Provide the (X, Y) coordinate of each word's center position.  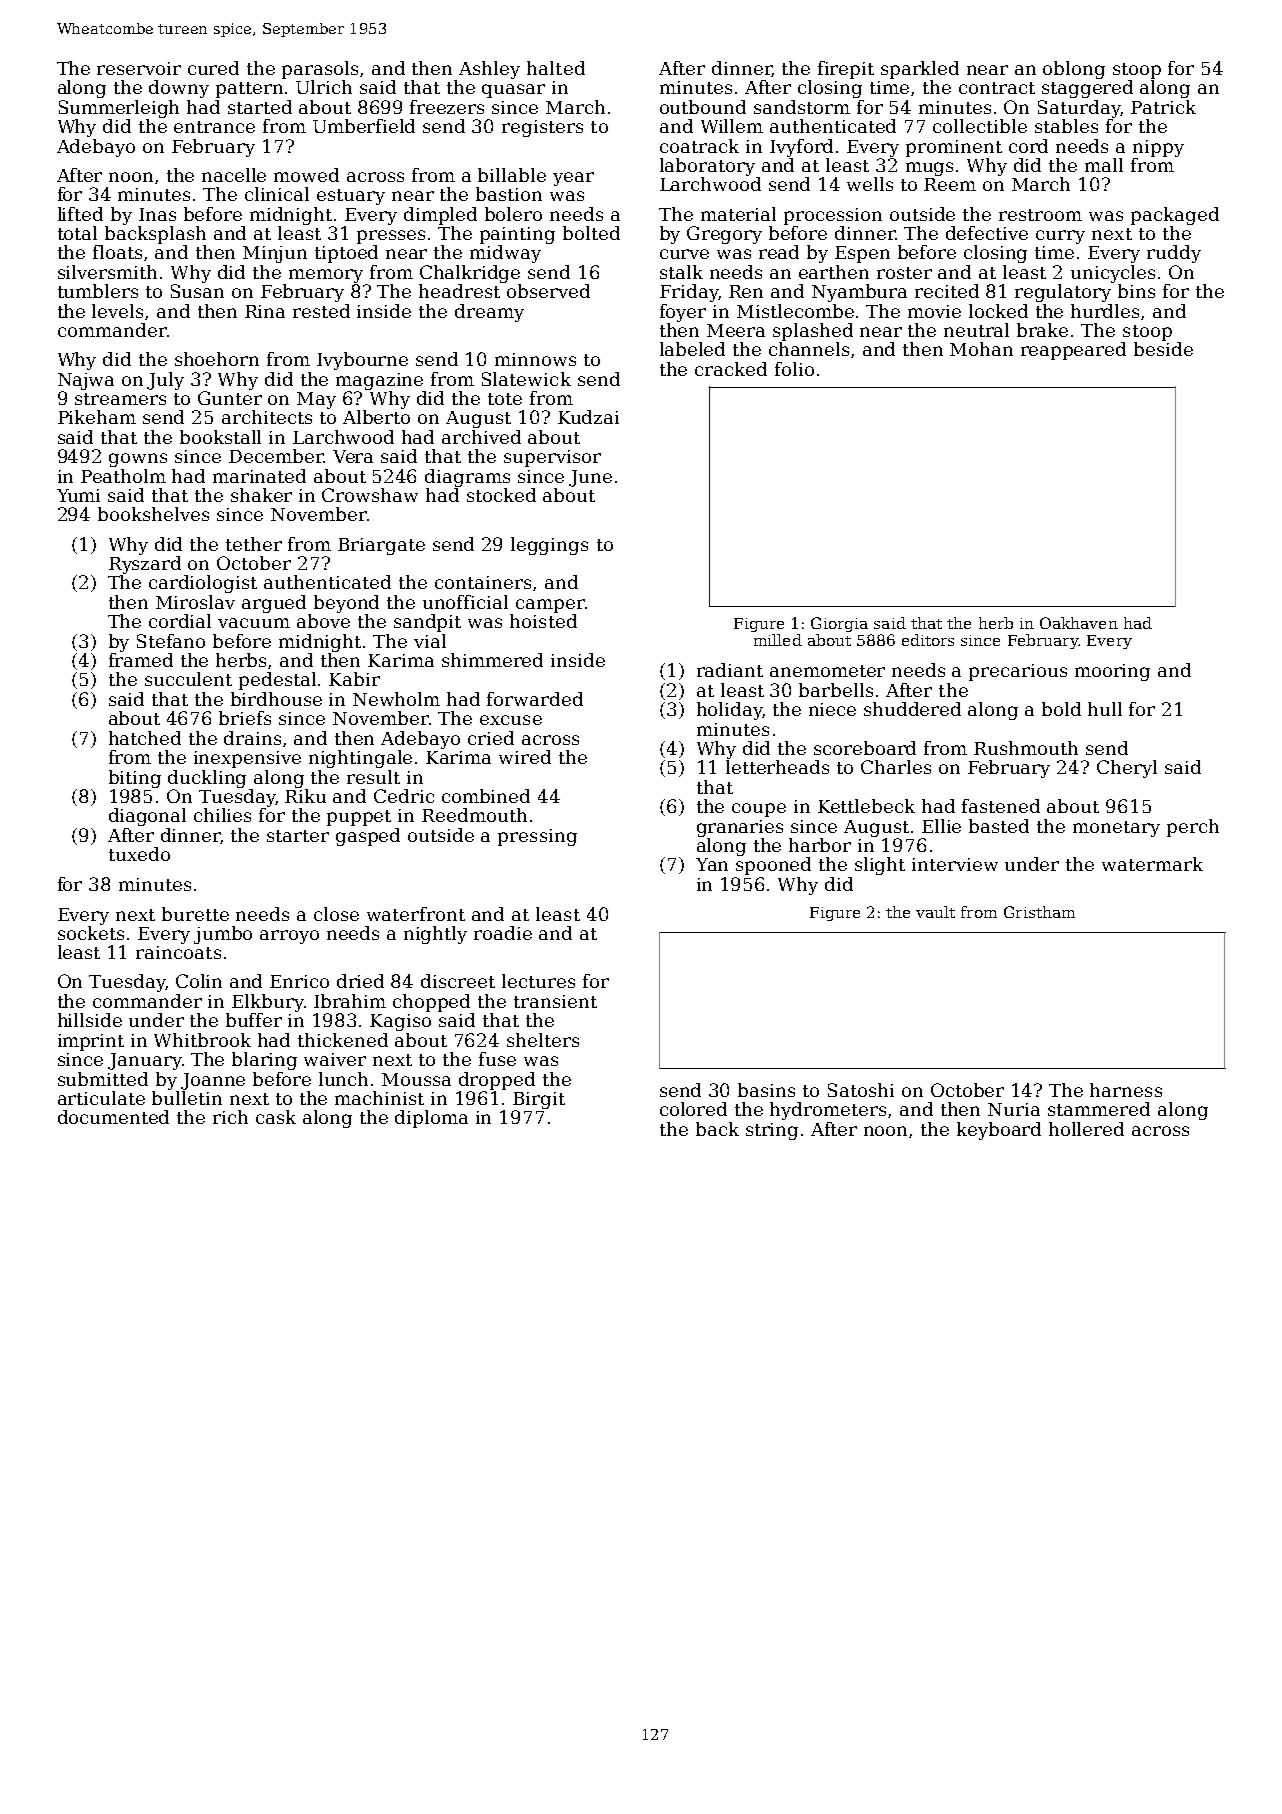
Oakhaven (1079, 623)
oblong (1074, 70)
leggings (549, 546)
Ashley (489, 70)
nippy (1158, 148)
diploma (431, 1119)
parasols (320, 70)
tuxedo (139, 854)
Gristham (1039, 912)
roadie (503, 933)
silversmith (107, 272)
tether (254, 544)
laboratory (707, 167)
